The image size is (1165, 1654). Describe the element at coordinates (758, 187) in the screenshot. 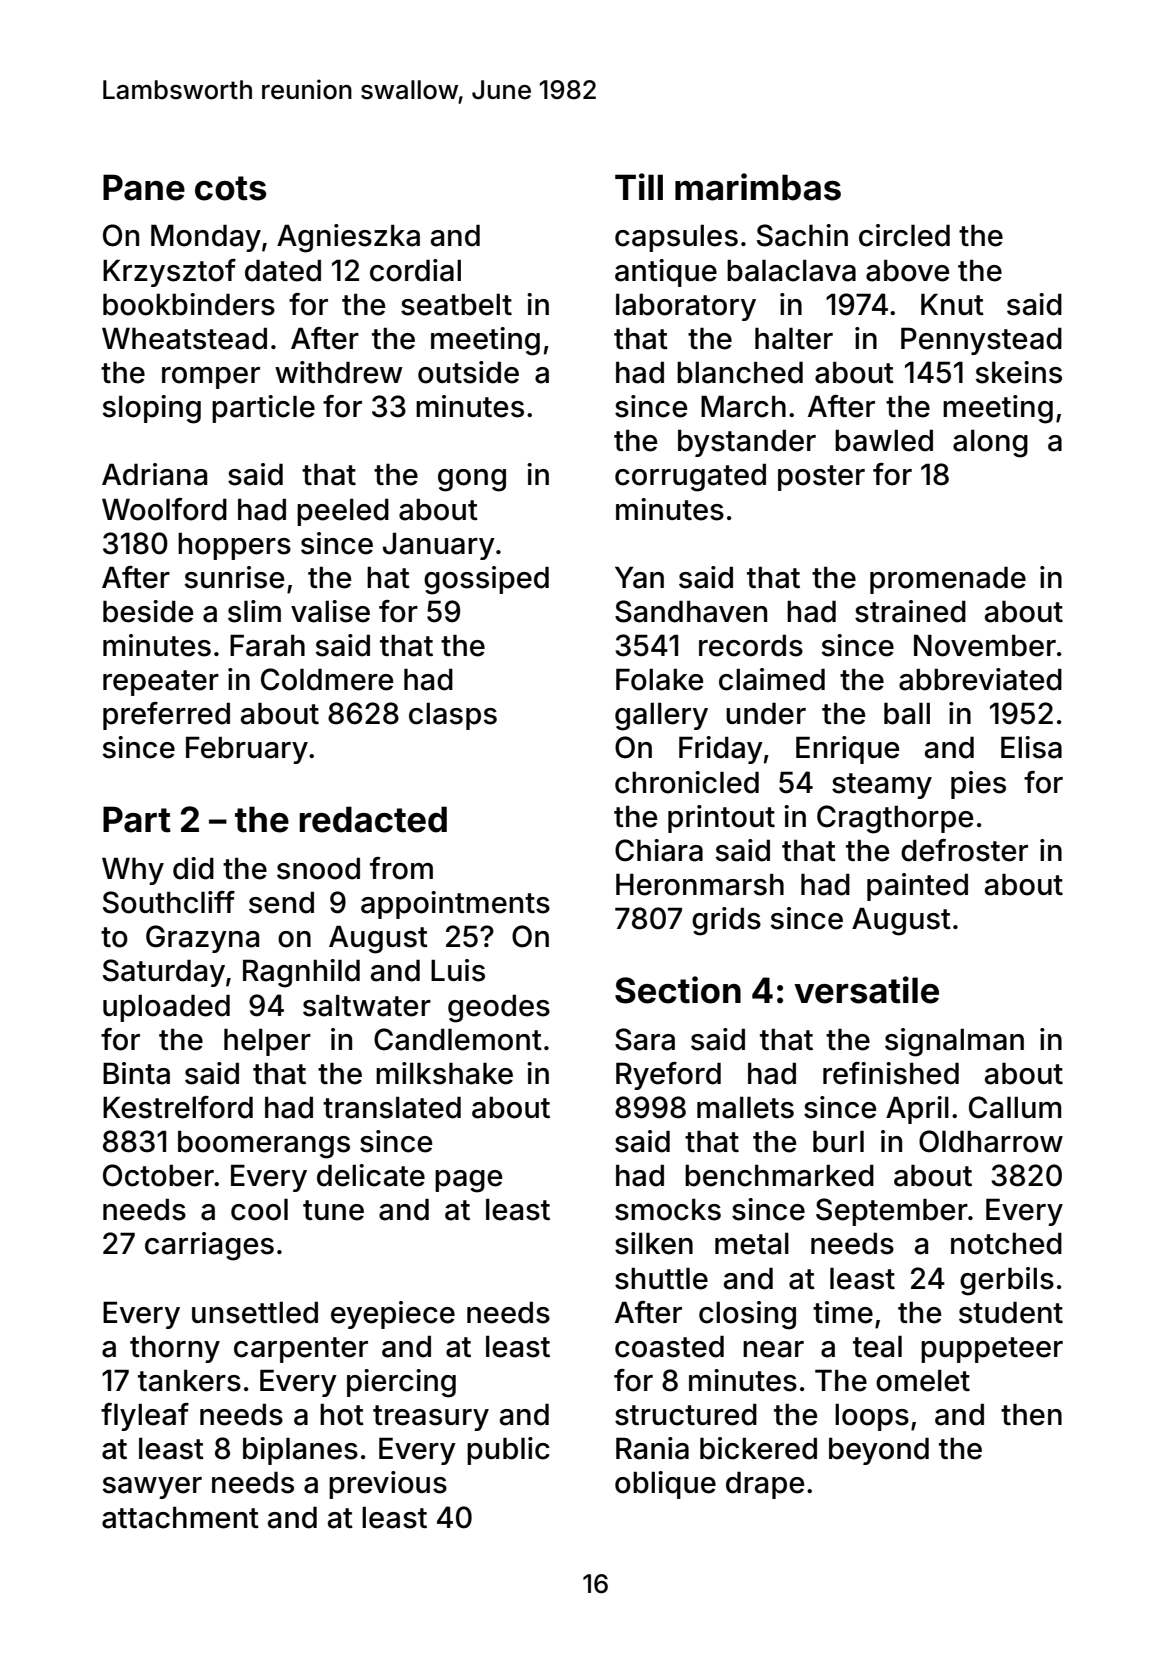

I see `marimbas` at that location.
